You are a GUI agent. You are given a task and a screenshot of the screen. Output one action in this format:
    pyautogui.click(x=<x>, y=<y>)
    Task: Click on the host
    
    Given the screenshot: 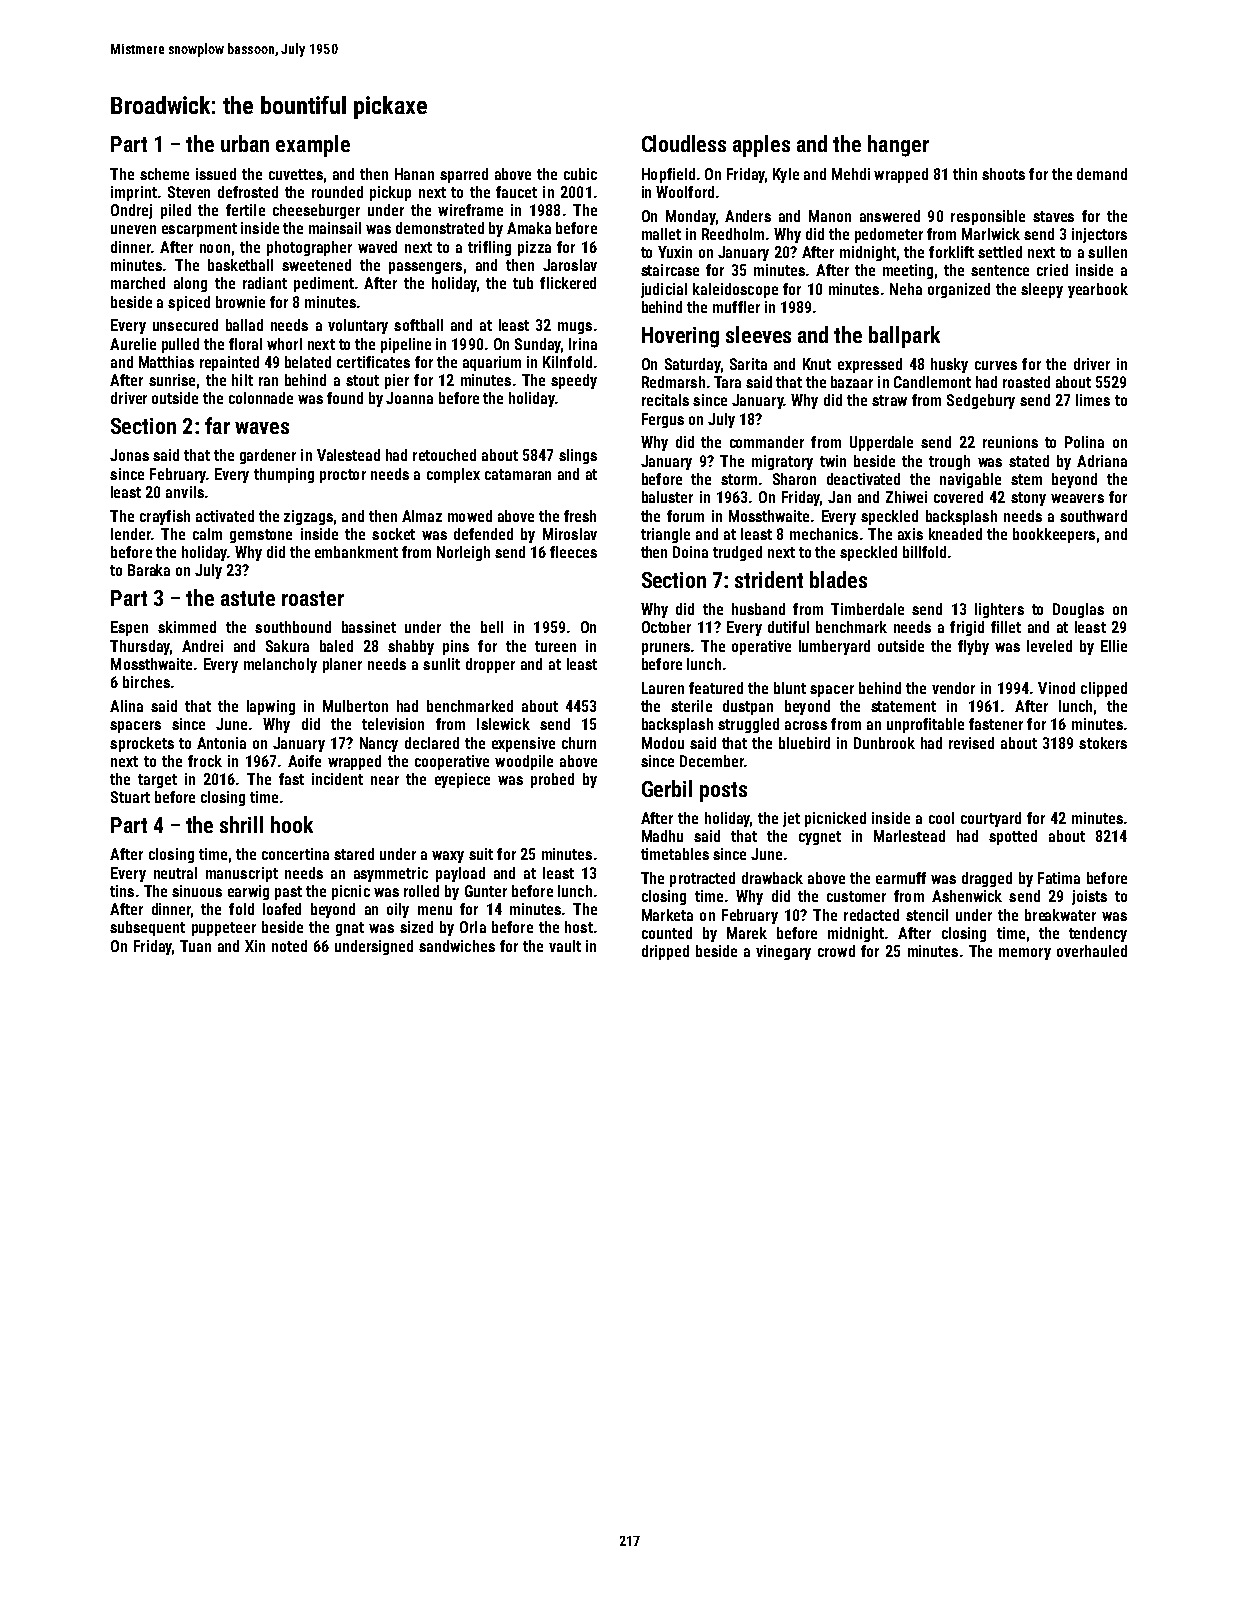 What is the action you would take?
    pyautogui.click(x=579, y=927)
